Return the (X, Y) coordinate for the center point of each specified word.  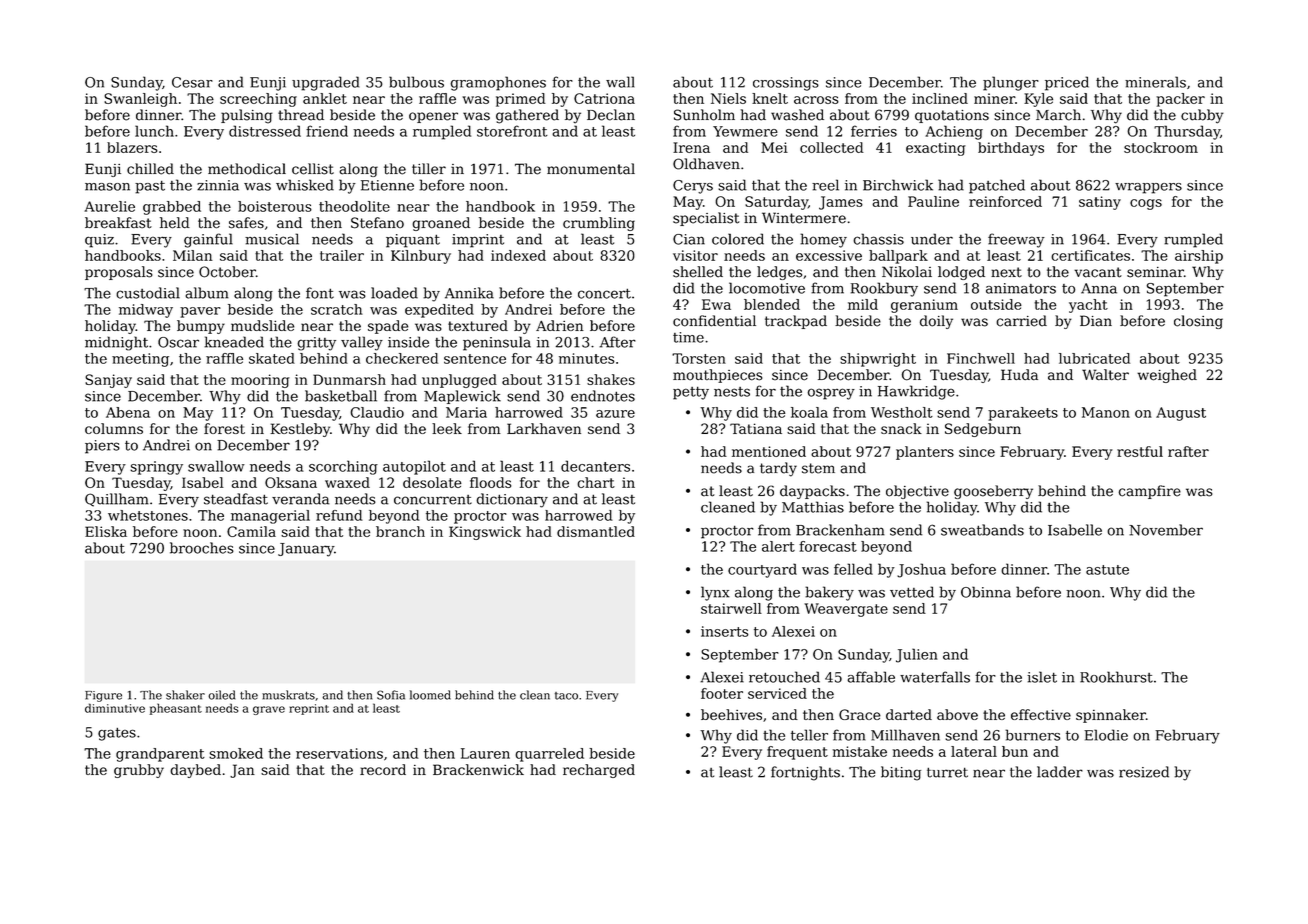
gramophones (498, 83)
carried (1021, 321)
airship (1199, 257)
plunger (1011, 83)
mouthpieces (717, 376)
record (383, 769)
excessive (829, 255)
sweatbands (982, 530)
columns (114, 428)
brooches (202, 548)
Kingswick (485, 533)
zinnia (218, 185)
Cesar (192, 82)
